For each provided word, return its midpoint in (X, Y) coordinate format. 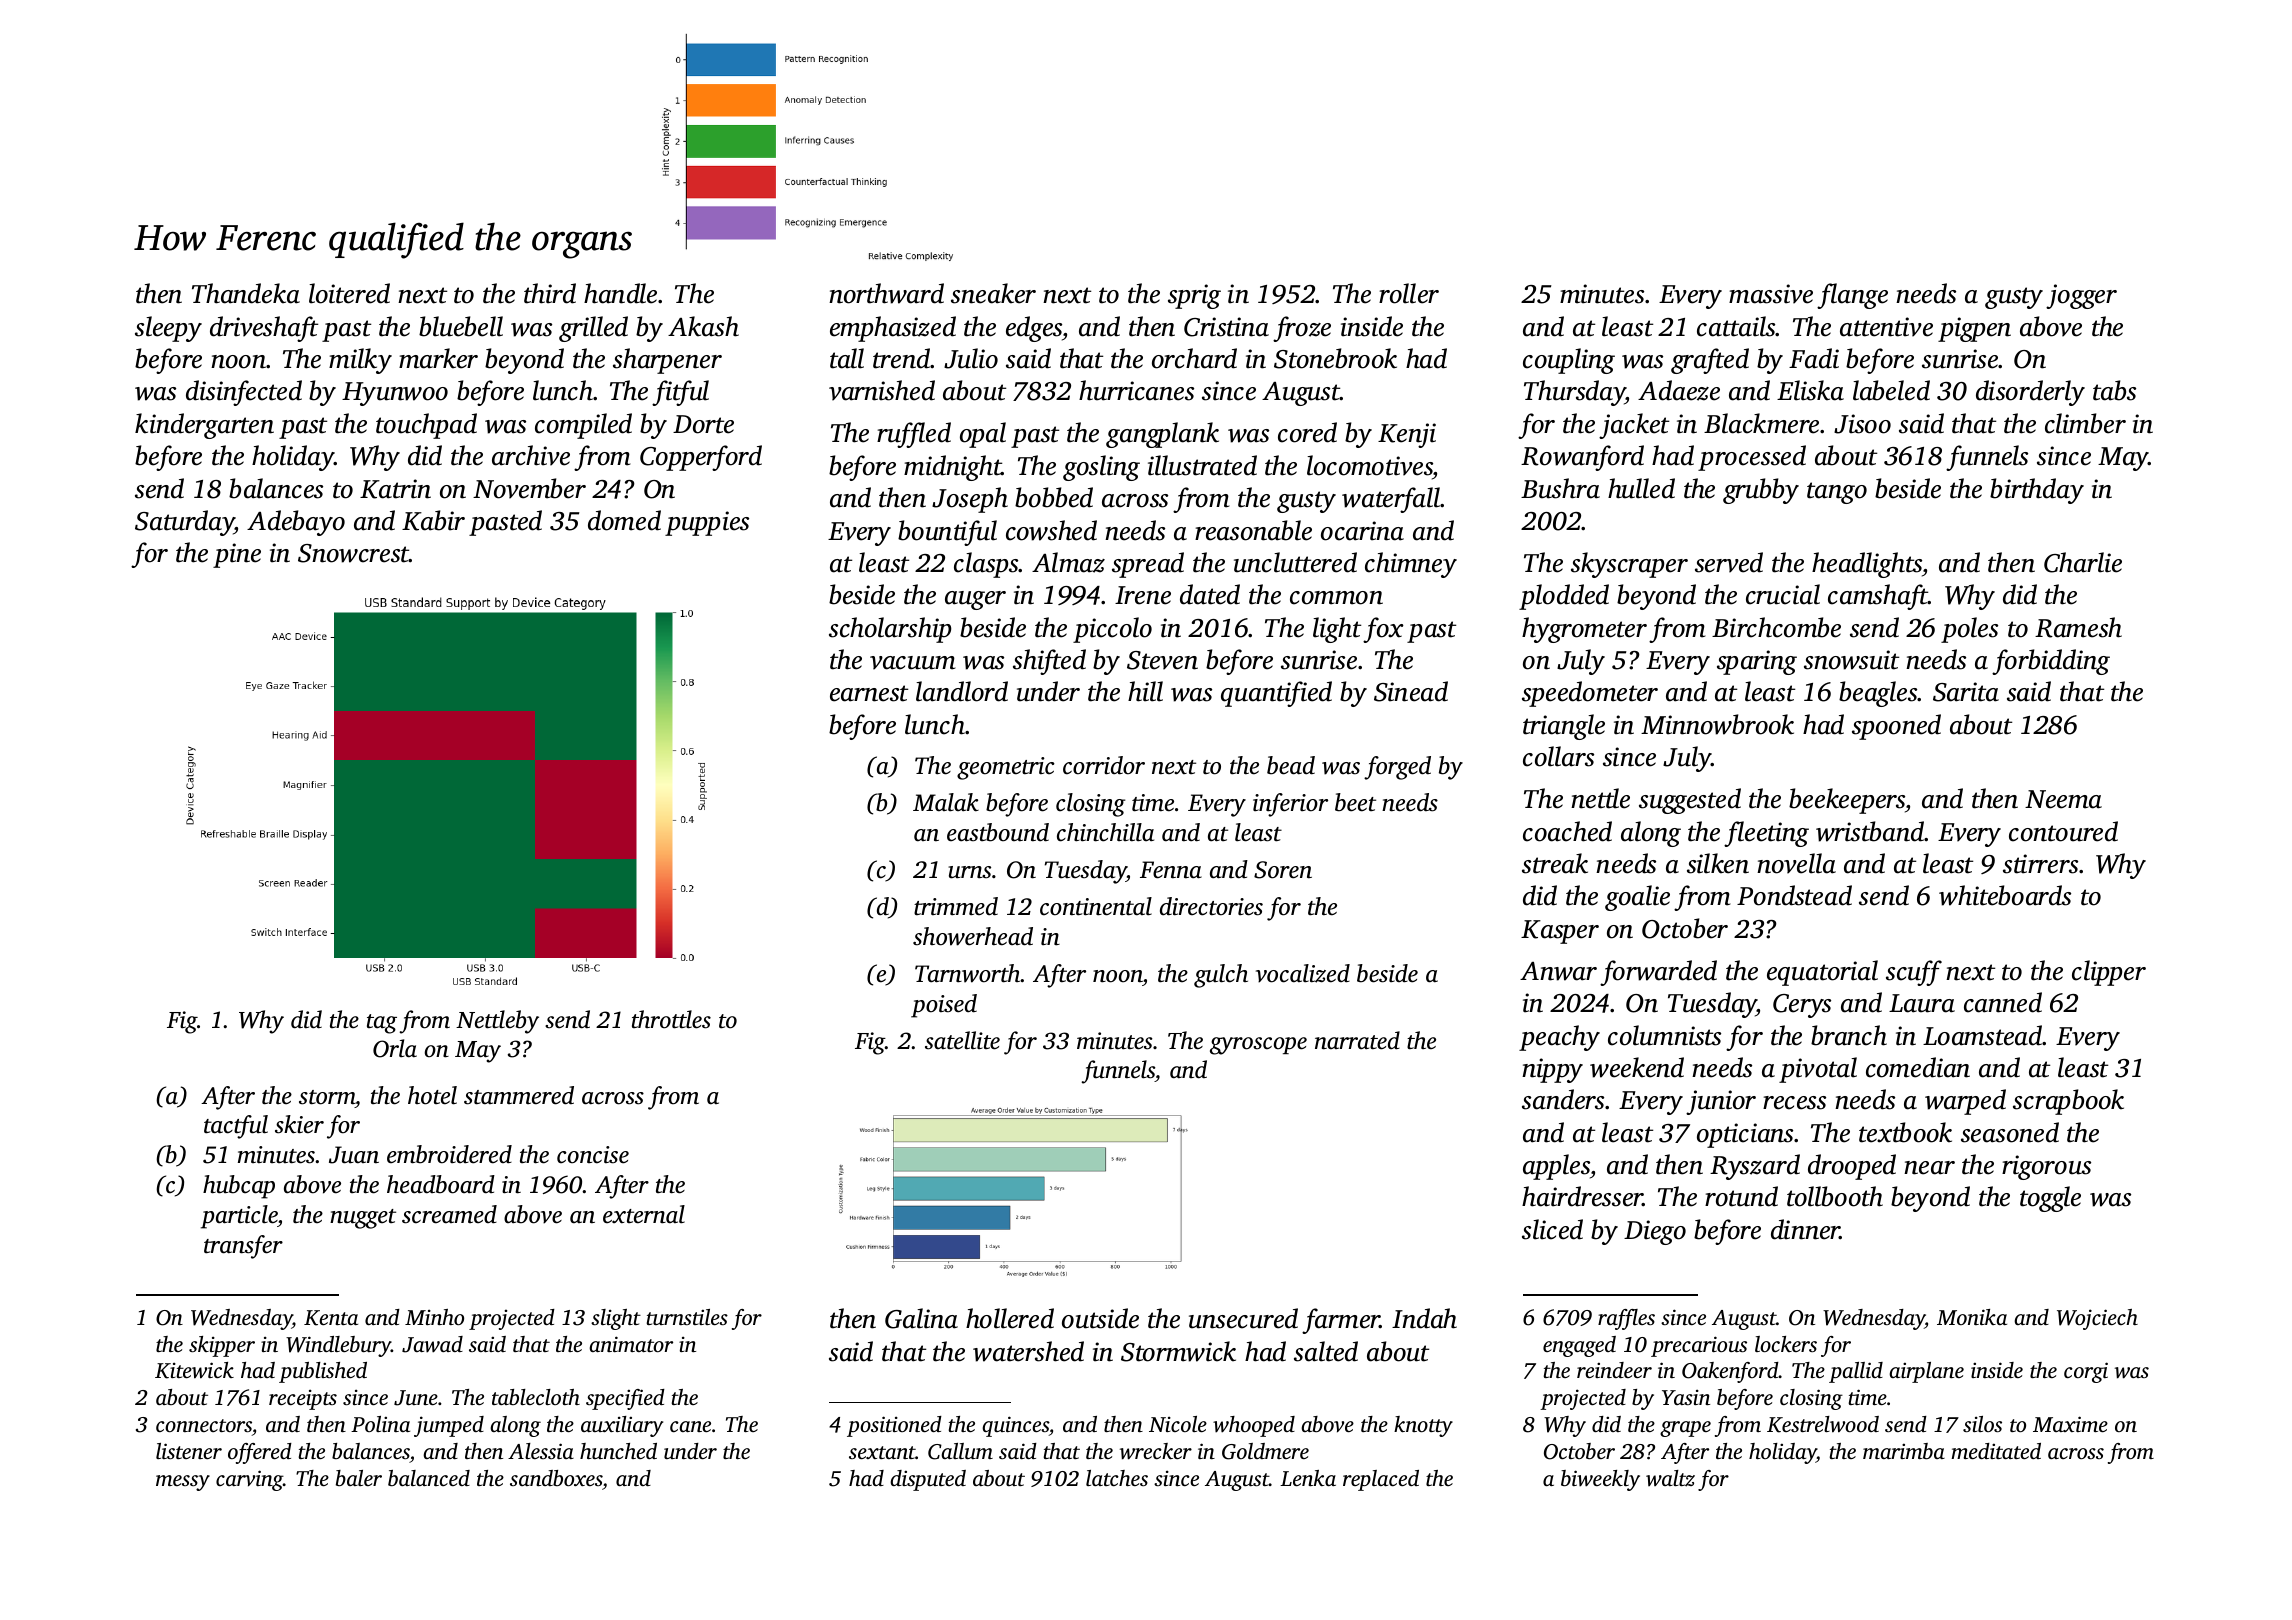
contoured (2063, 831)
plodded (1564, 597)
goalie (1637, 898)
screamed (449, 1214)
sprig (1194, 296)
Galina (921, 1318)
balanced (429, 1478)
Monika (1972, 1317)
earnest (869, 693)
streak (1555, 863)
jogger (2081, 296)
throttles (671, 1019)
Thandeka (246, 293)
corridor (1104, 765)
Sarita (1966, 692)
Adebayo (296, 523)
